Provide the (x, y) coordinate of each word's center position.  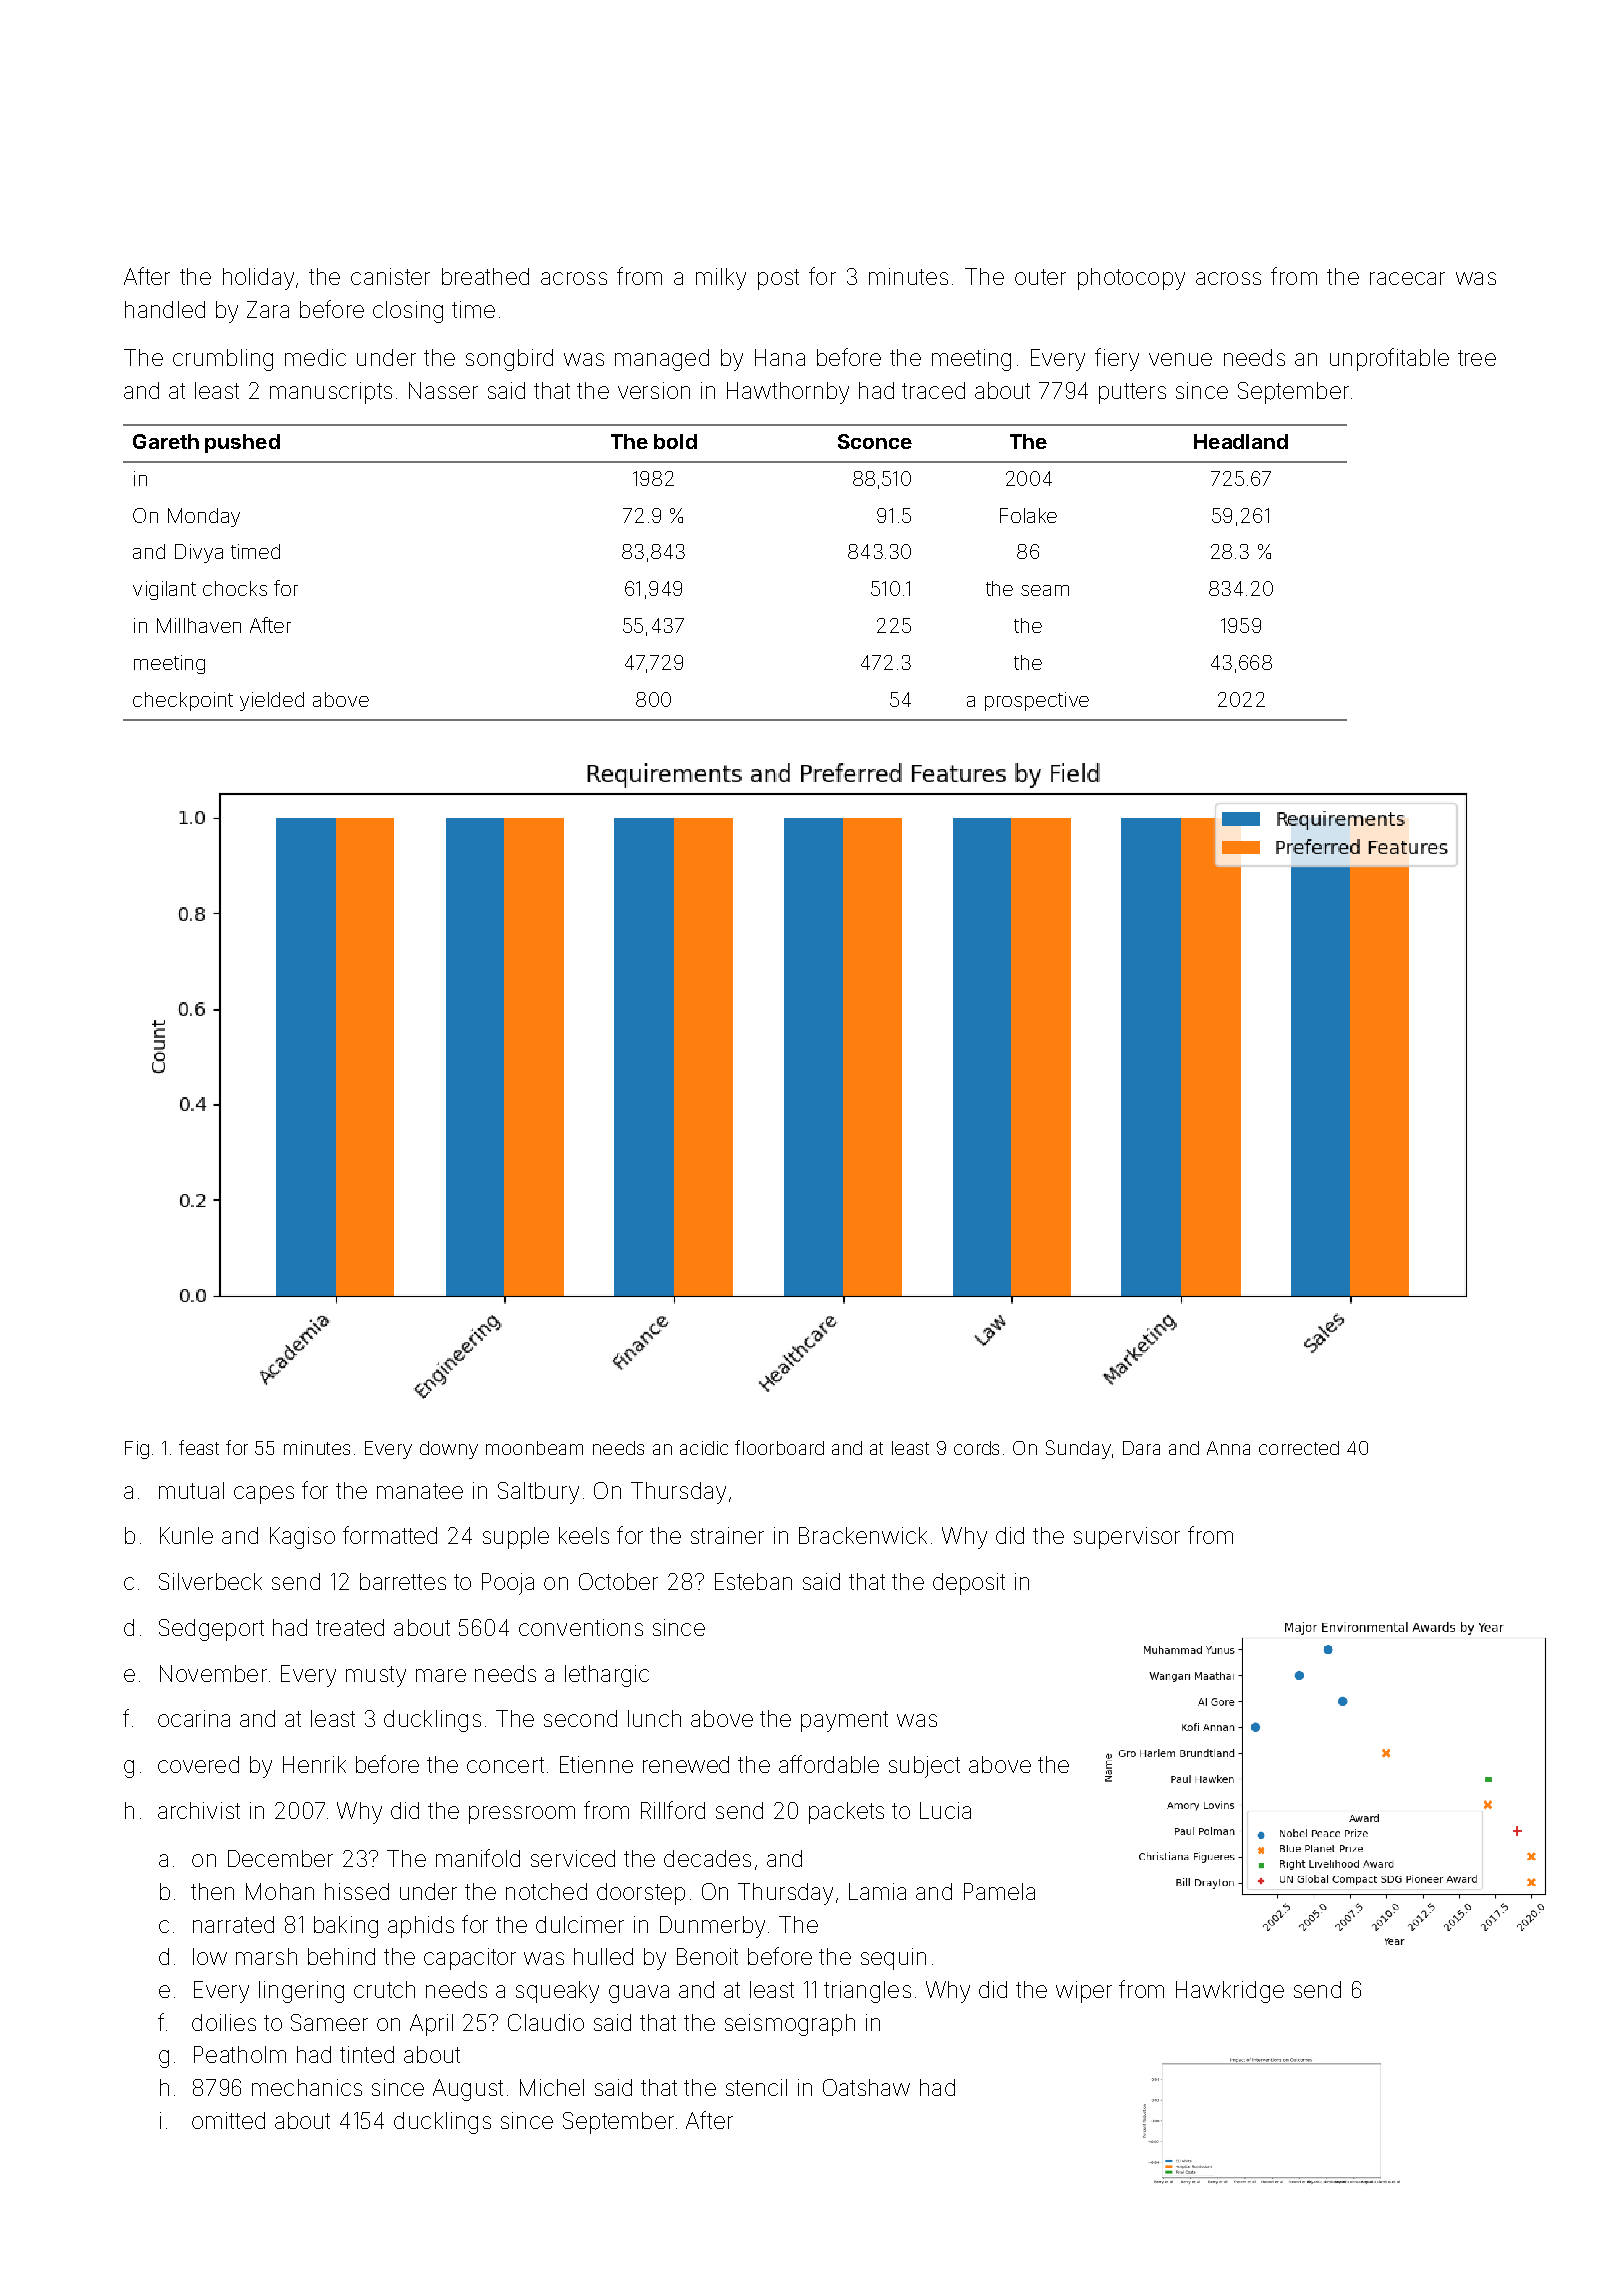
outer (1040, 277)
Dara (1141, 1448)
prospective (1037, 701)
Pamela (999, 1891)
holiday (258, 279)
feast (199, 1447)
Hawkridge (1230, 1992)
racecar (1407, 278)
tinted (367, 2054)
